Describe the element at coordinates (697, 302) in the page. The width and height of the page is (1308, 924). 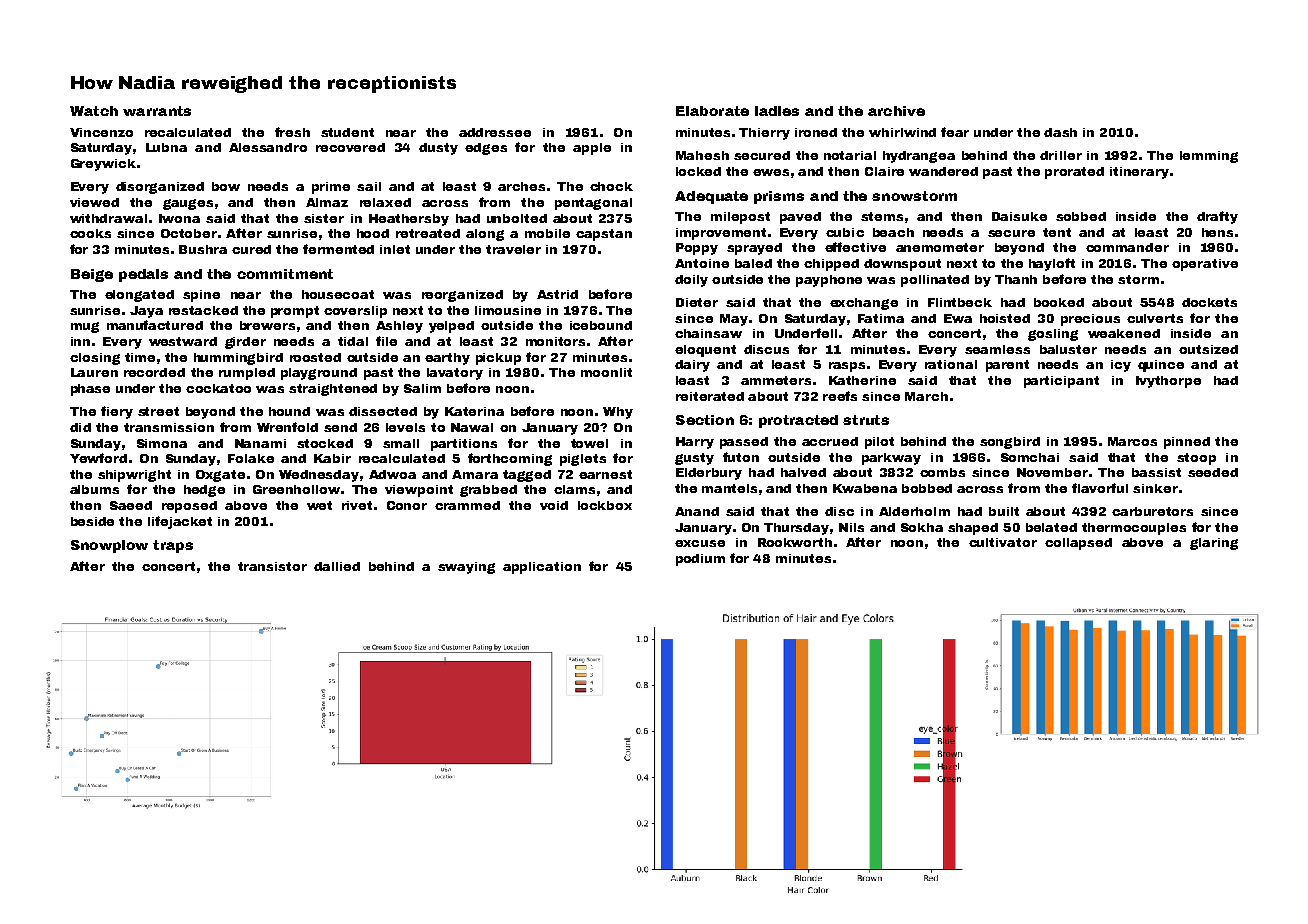
I see `Dieter` at that location.
